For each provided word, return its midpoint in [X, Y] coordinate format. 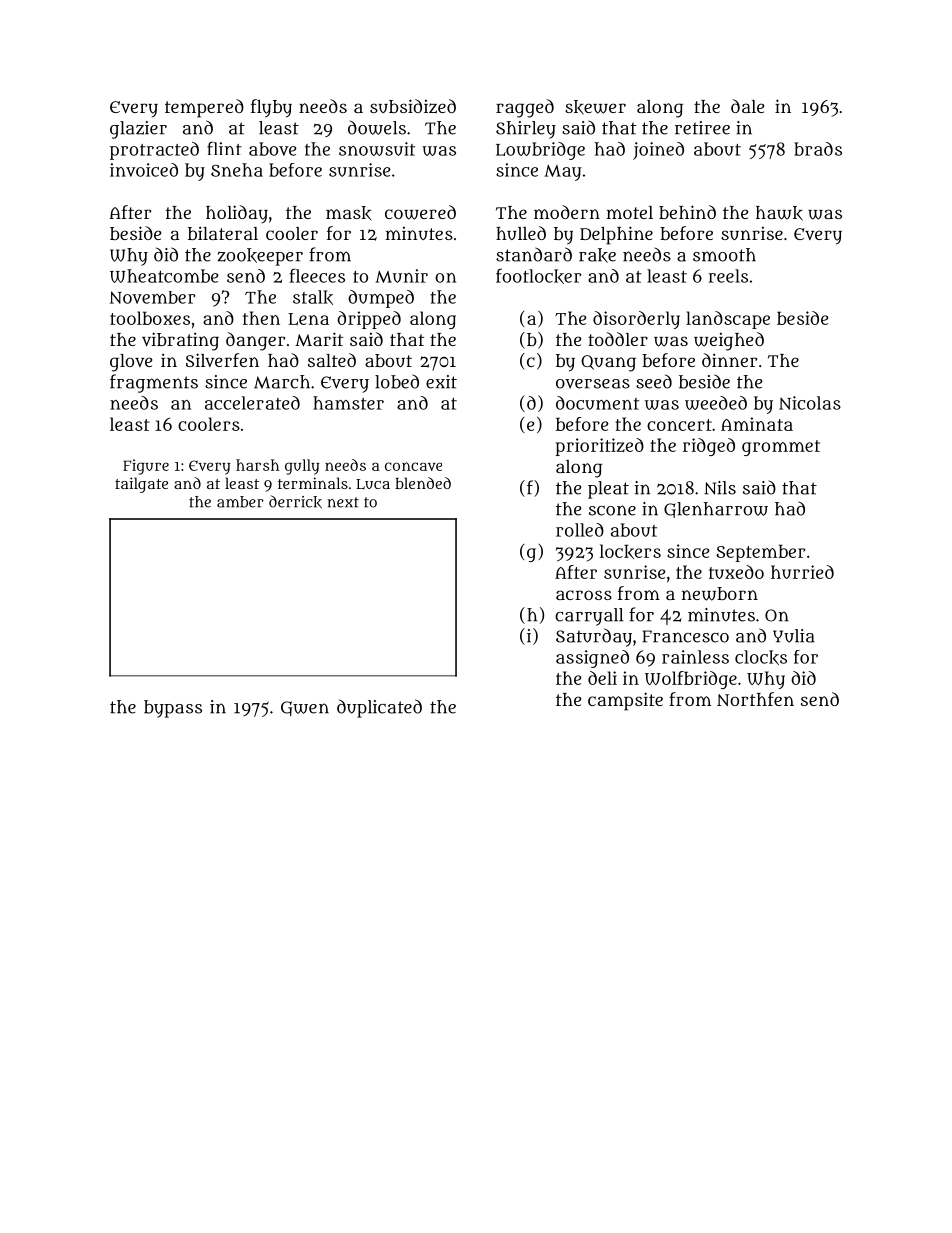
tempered [204, 108]
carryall [589, 617]
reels [728, 276]
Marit [319, 339]
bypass [173, 709]
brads [818, 149]
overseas [593, 384]
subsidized [413, 106]
